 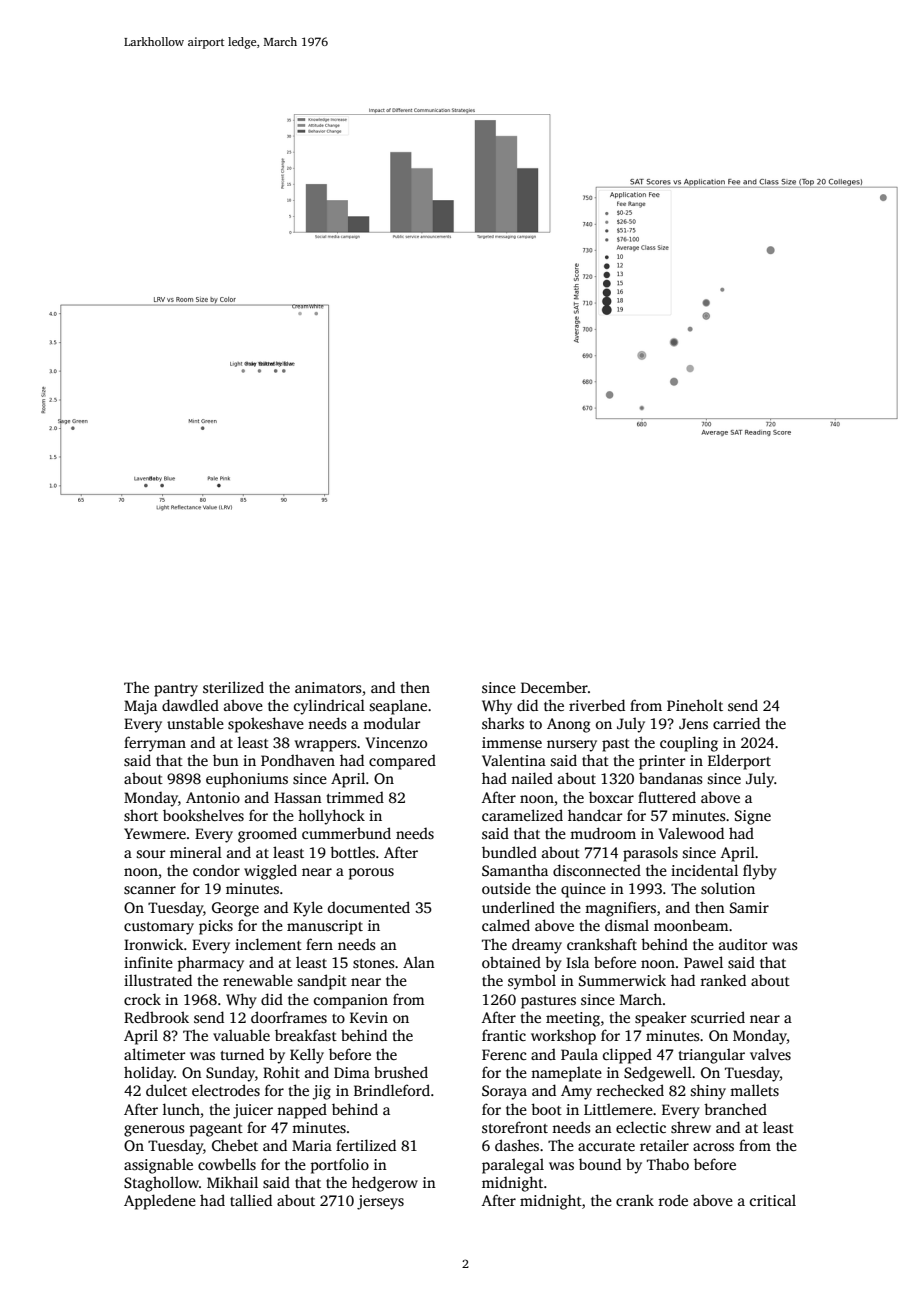 I want to click on Samantha, so click(x=515, y=870).
